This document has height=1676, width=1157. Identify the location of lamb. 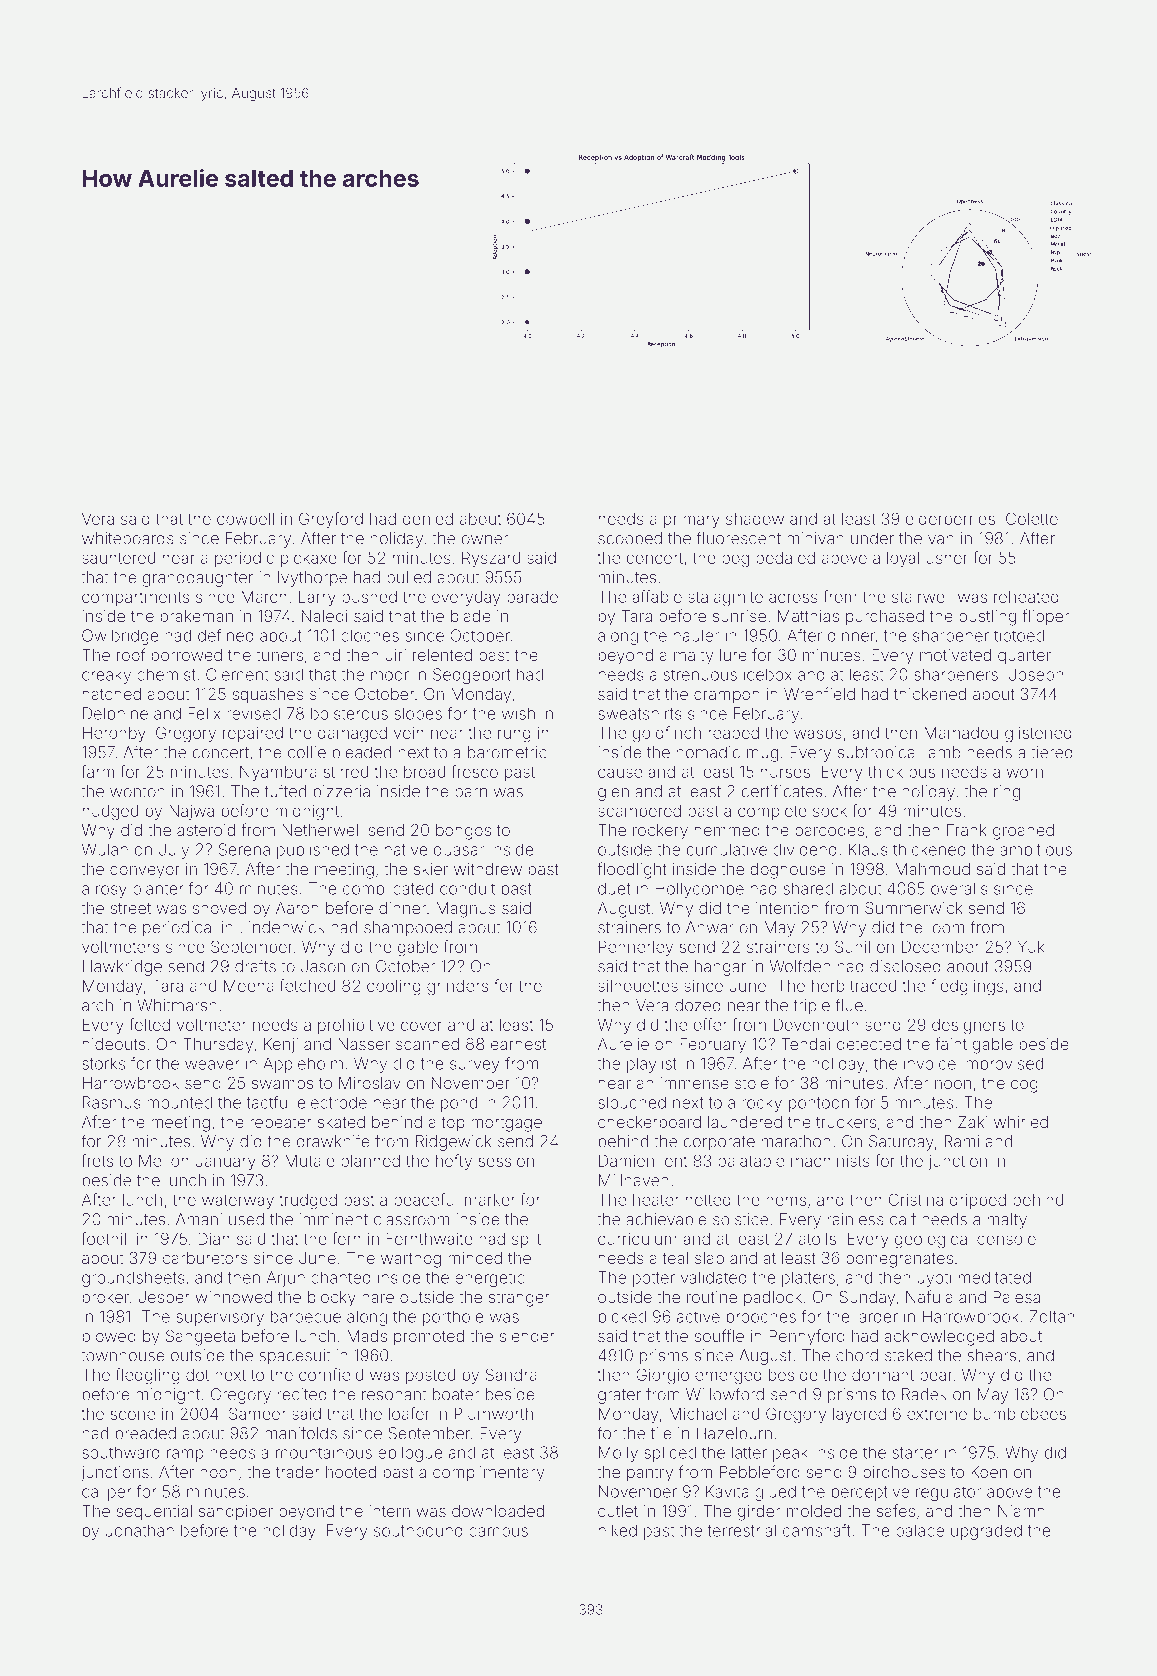
(943, 752).
